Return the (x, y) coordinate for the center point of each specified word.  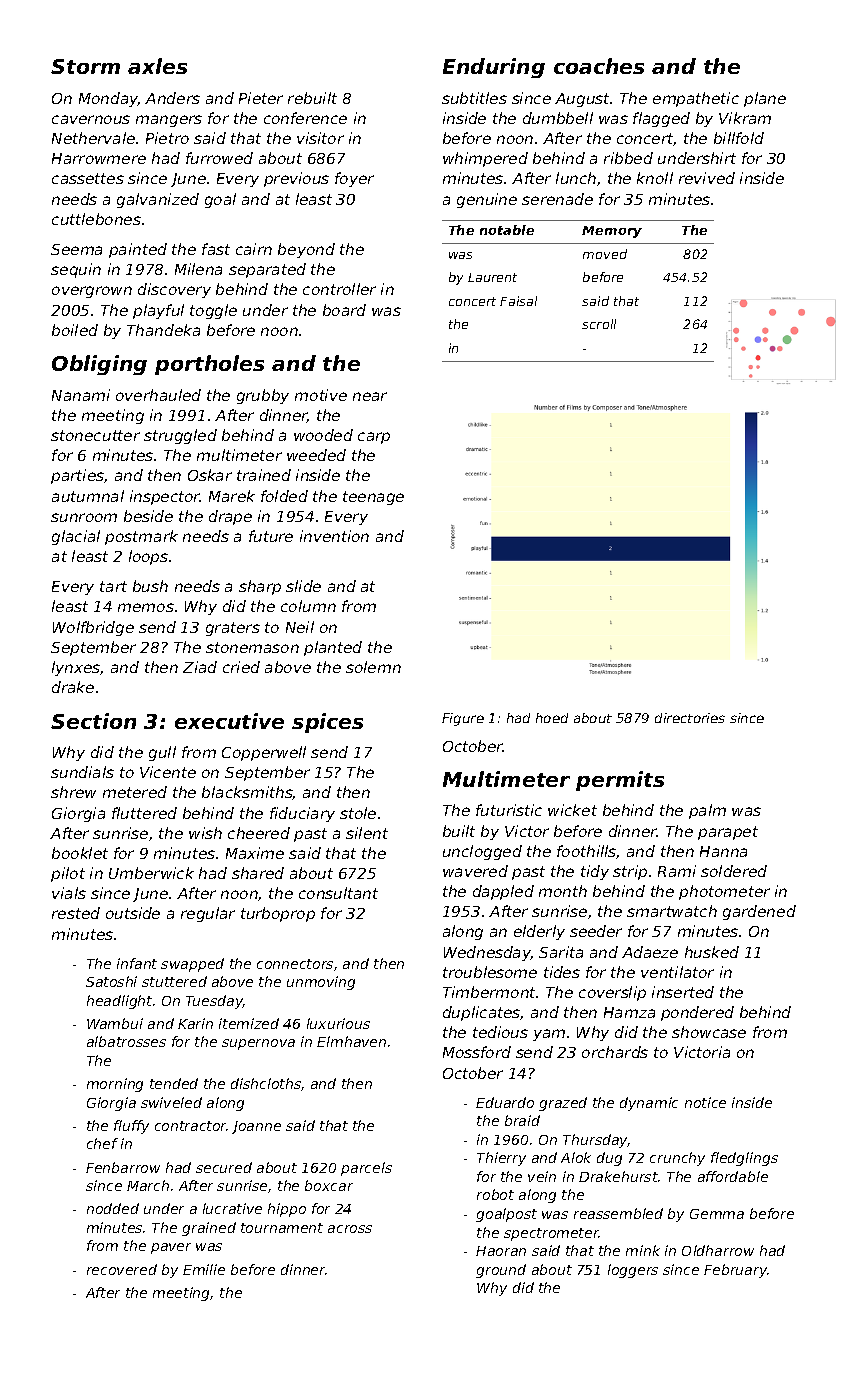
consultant (338, 893)
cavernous (91, 119)
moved (605, 254)
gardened (759, 912)
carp (374, 438)
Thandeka (163, 330)
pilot (68, 874)
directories (690, 718)
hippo (287, 1210)
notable (507, 230)
